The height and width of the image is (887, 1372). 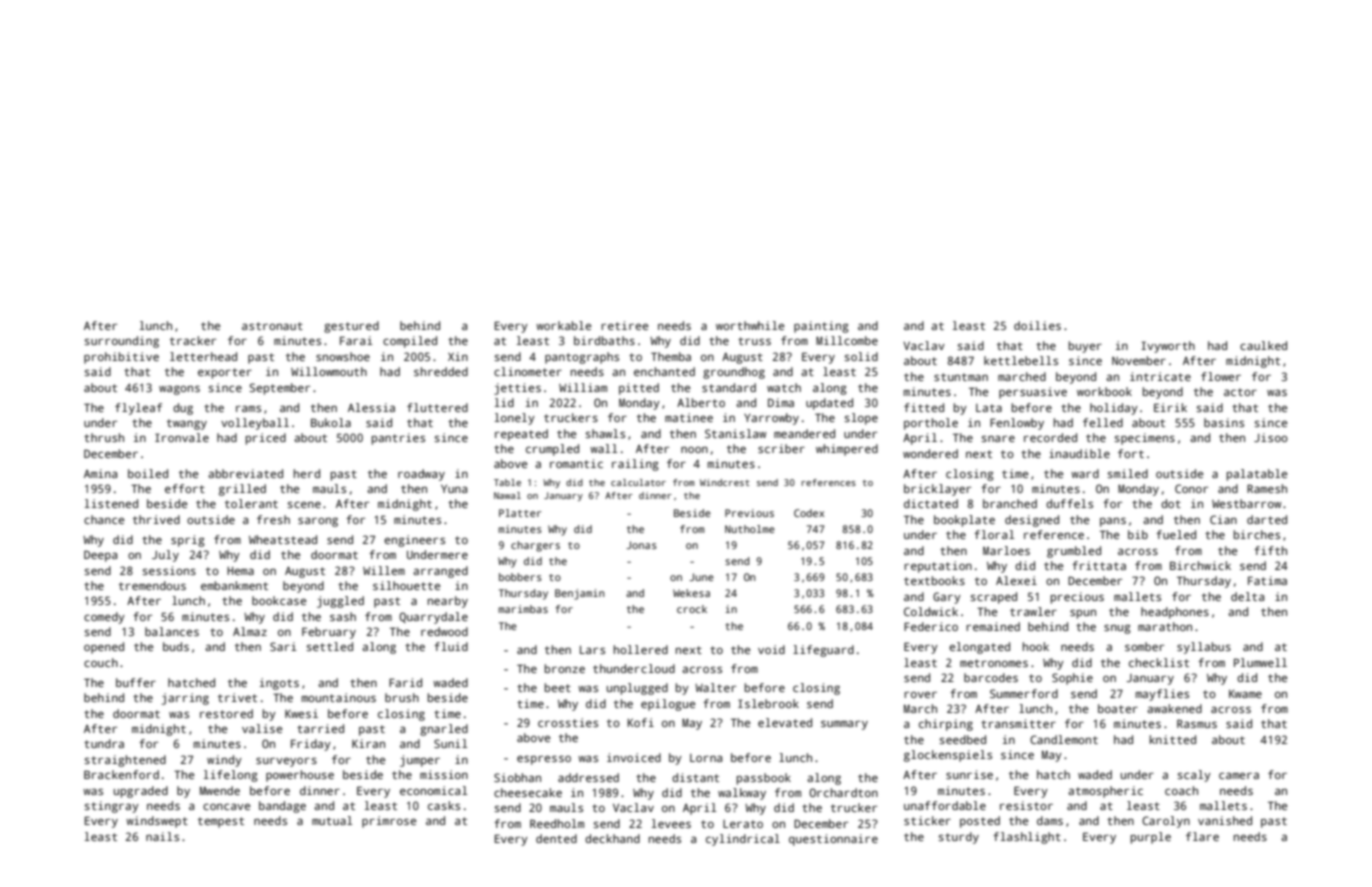 What do you see at coordinates (389, 822) in the image?
I see `primrose` at bounding box center [389, 822].
